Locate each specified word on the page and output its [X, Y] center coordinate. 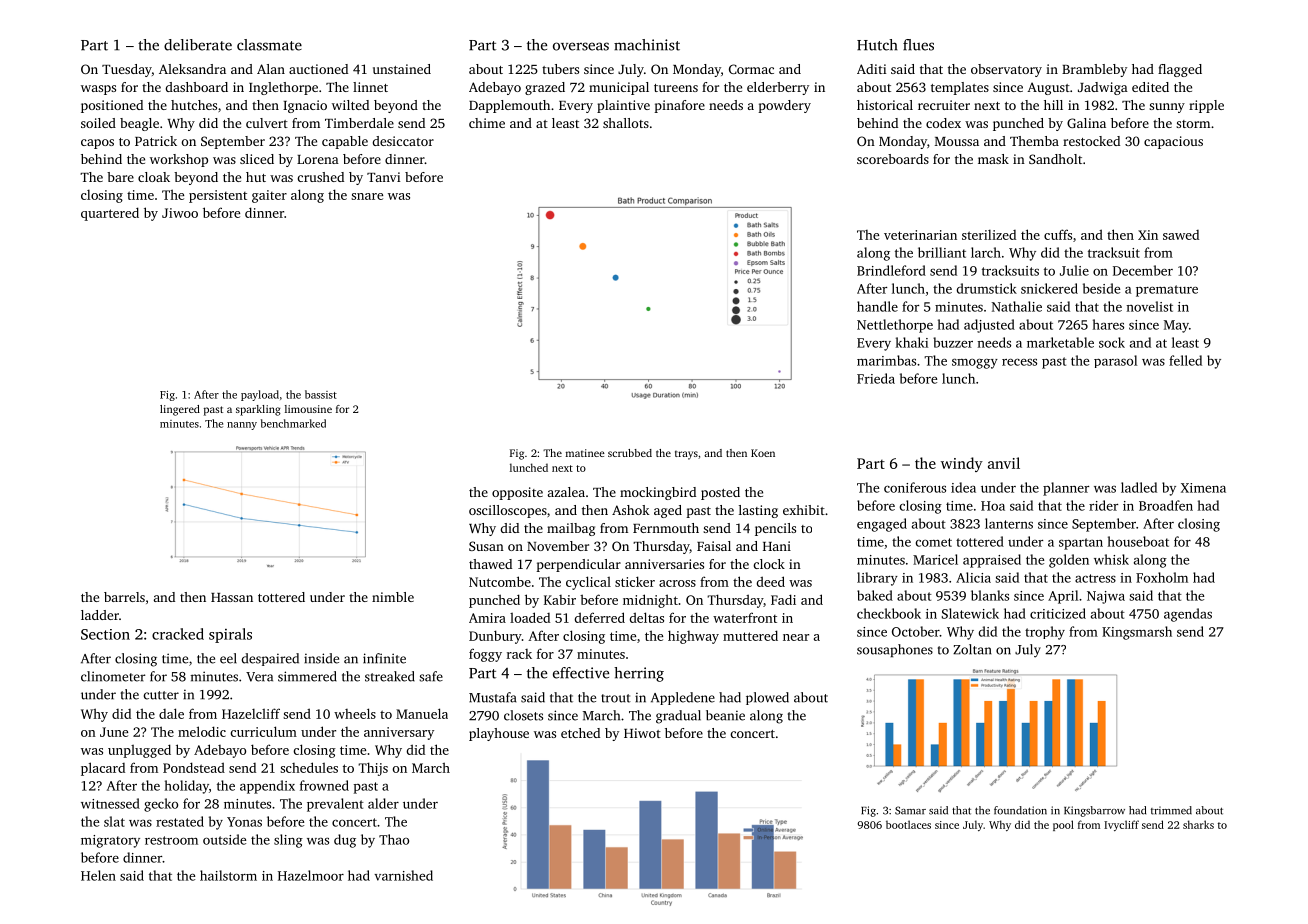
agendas [1188, 615]
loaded [530, 617]
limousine [308, 409]
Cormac [751, 69]
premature [1167, 291]
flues [918, 45]
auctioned [318, 69]
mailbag [571, 529]
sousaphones [895, 650]
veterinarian [920, 235]
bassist [321, 394]
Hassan [232, 597]
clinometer [113, 676]
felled [1185, 360]
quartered [110, 214]
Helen [98, 875]
